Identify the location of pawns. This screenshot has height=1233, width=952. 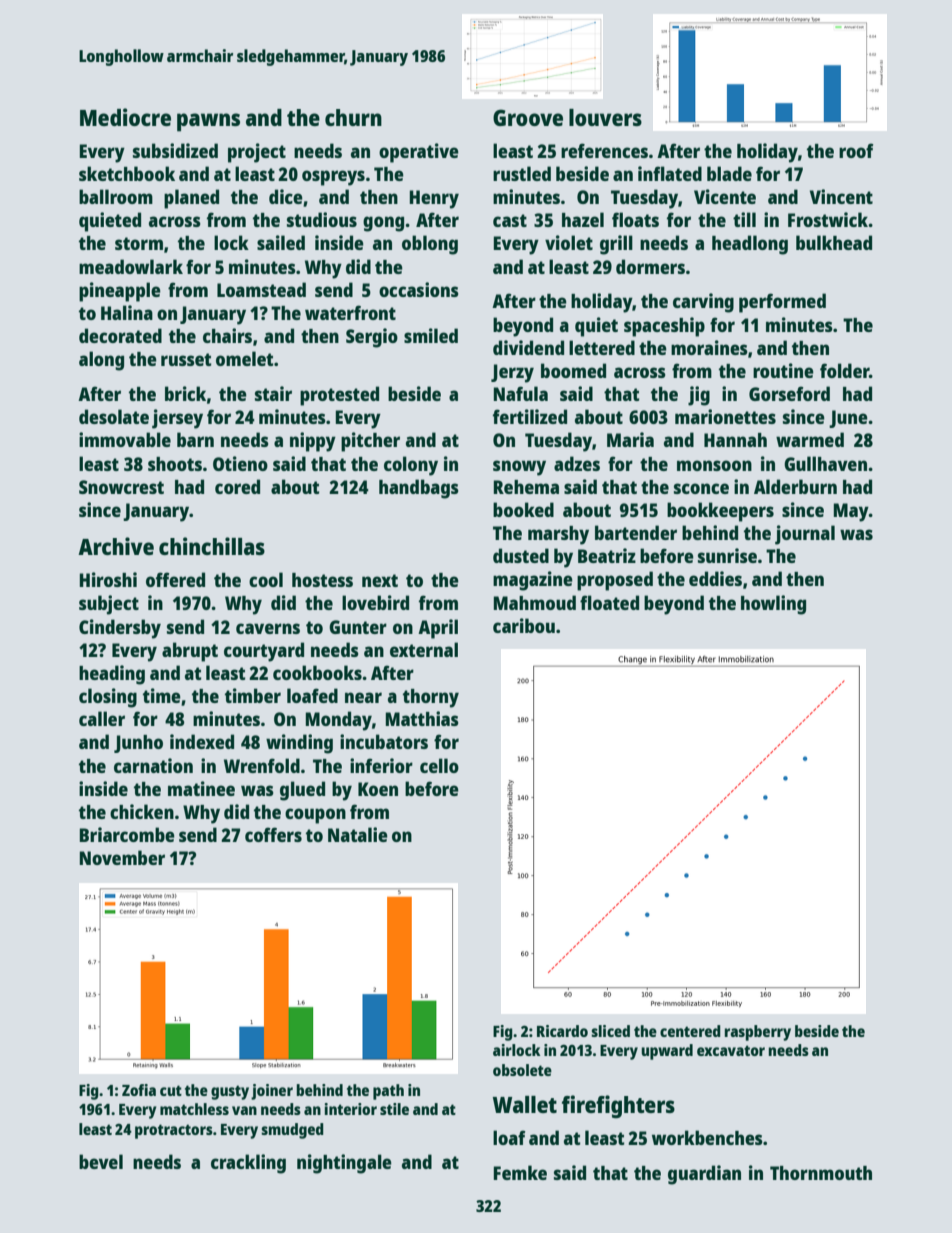
(208, 122).
